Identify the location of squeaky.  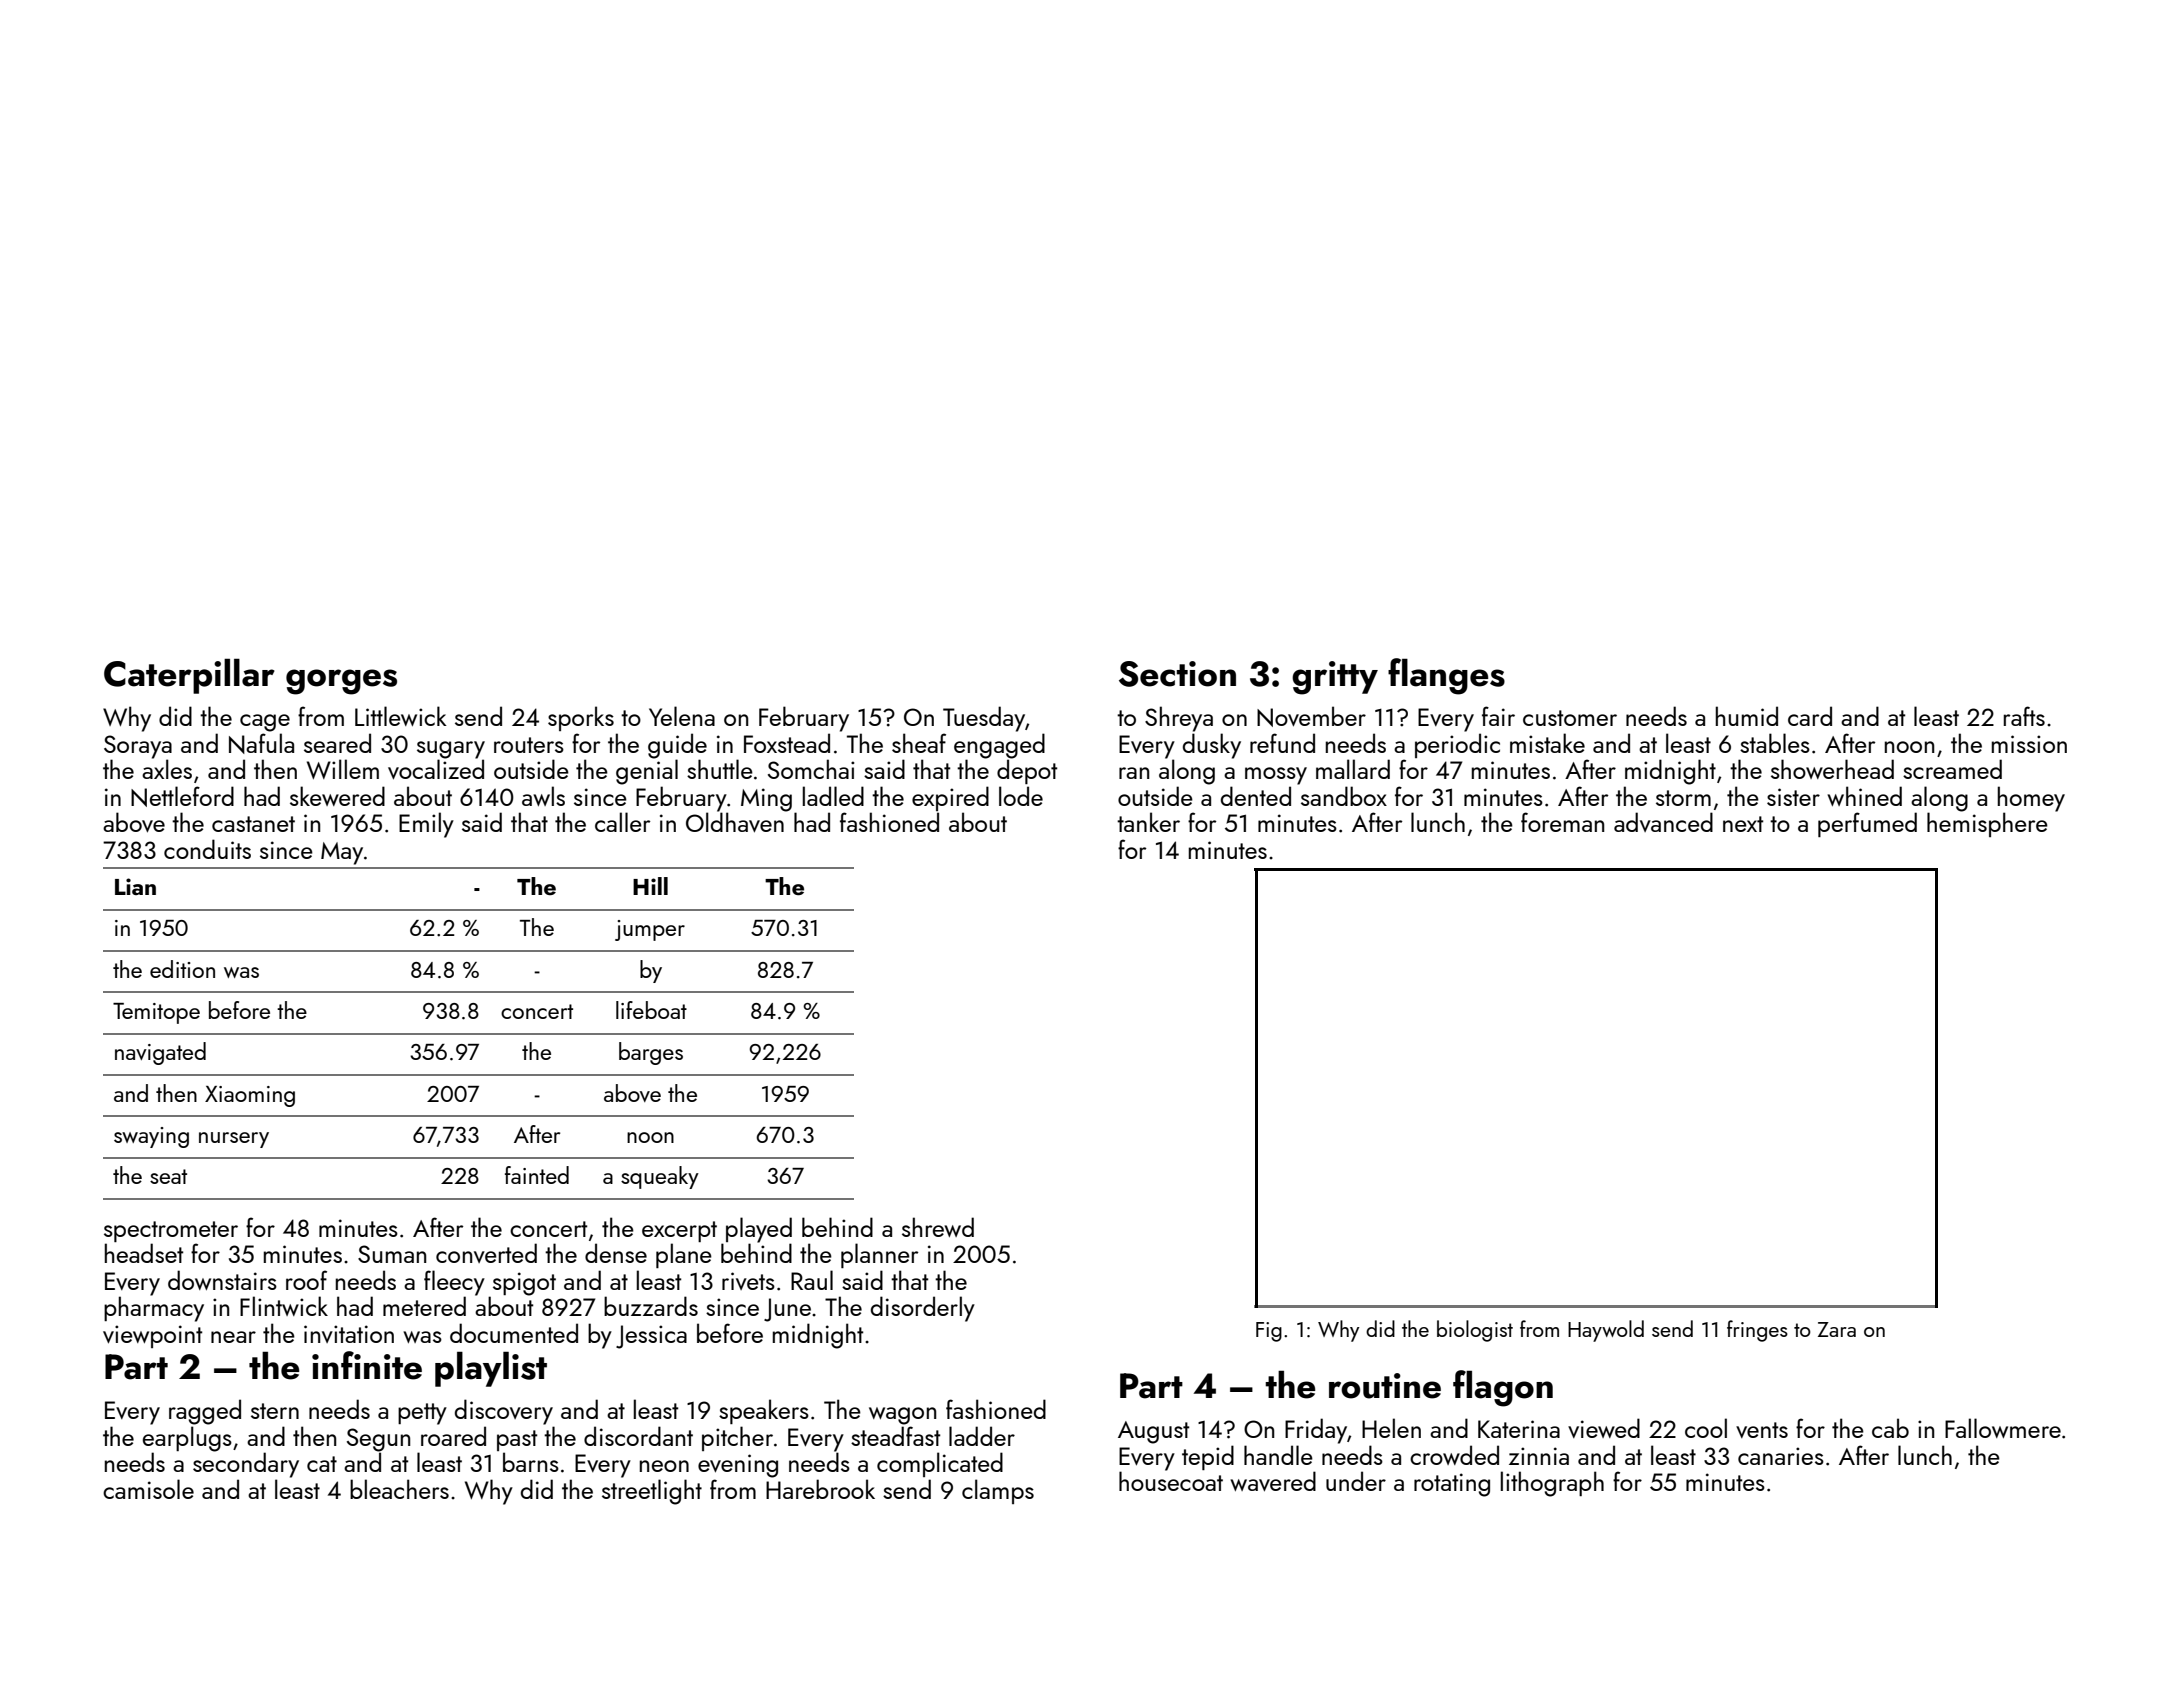
(660, 1177).
